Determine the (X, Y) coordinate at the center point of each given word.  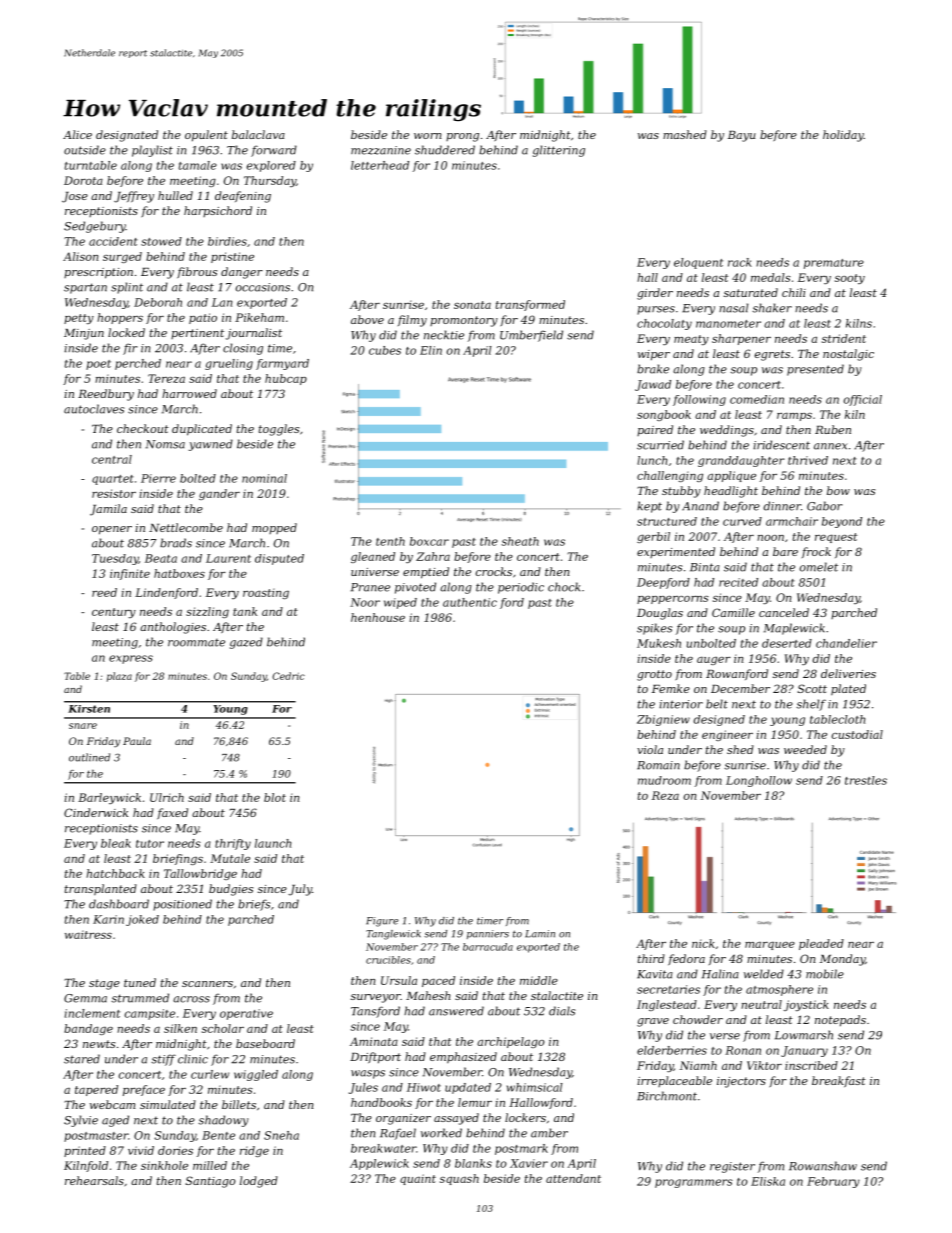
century (114, 613)
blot (275, 797)
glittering (559, 151)
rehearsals (94, 1180)
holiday (843, 136)
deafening (243, 197)
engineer (727, 735)
